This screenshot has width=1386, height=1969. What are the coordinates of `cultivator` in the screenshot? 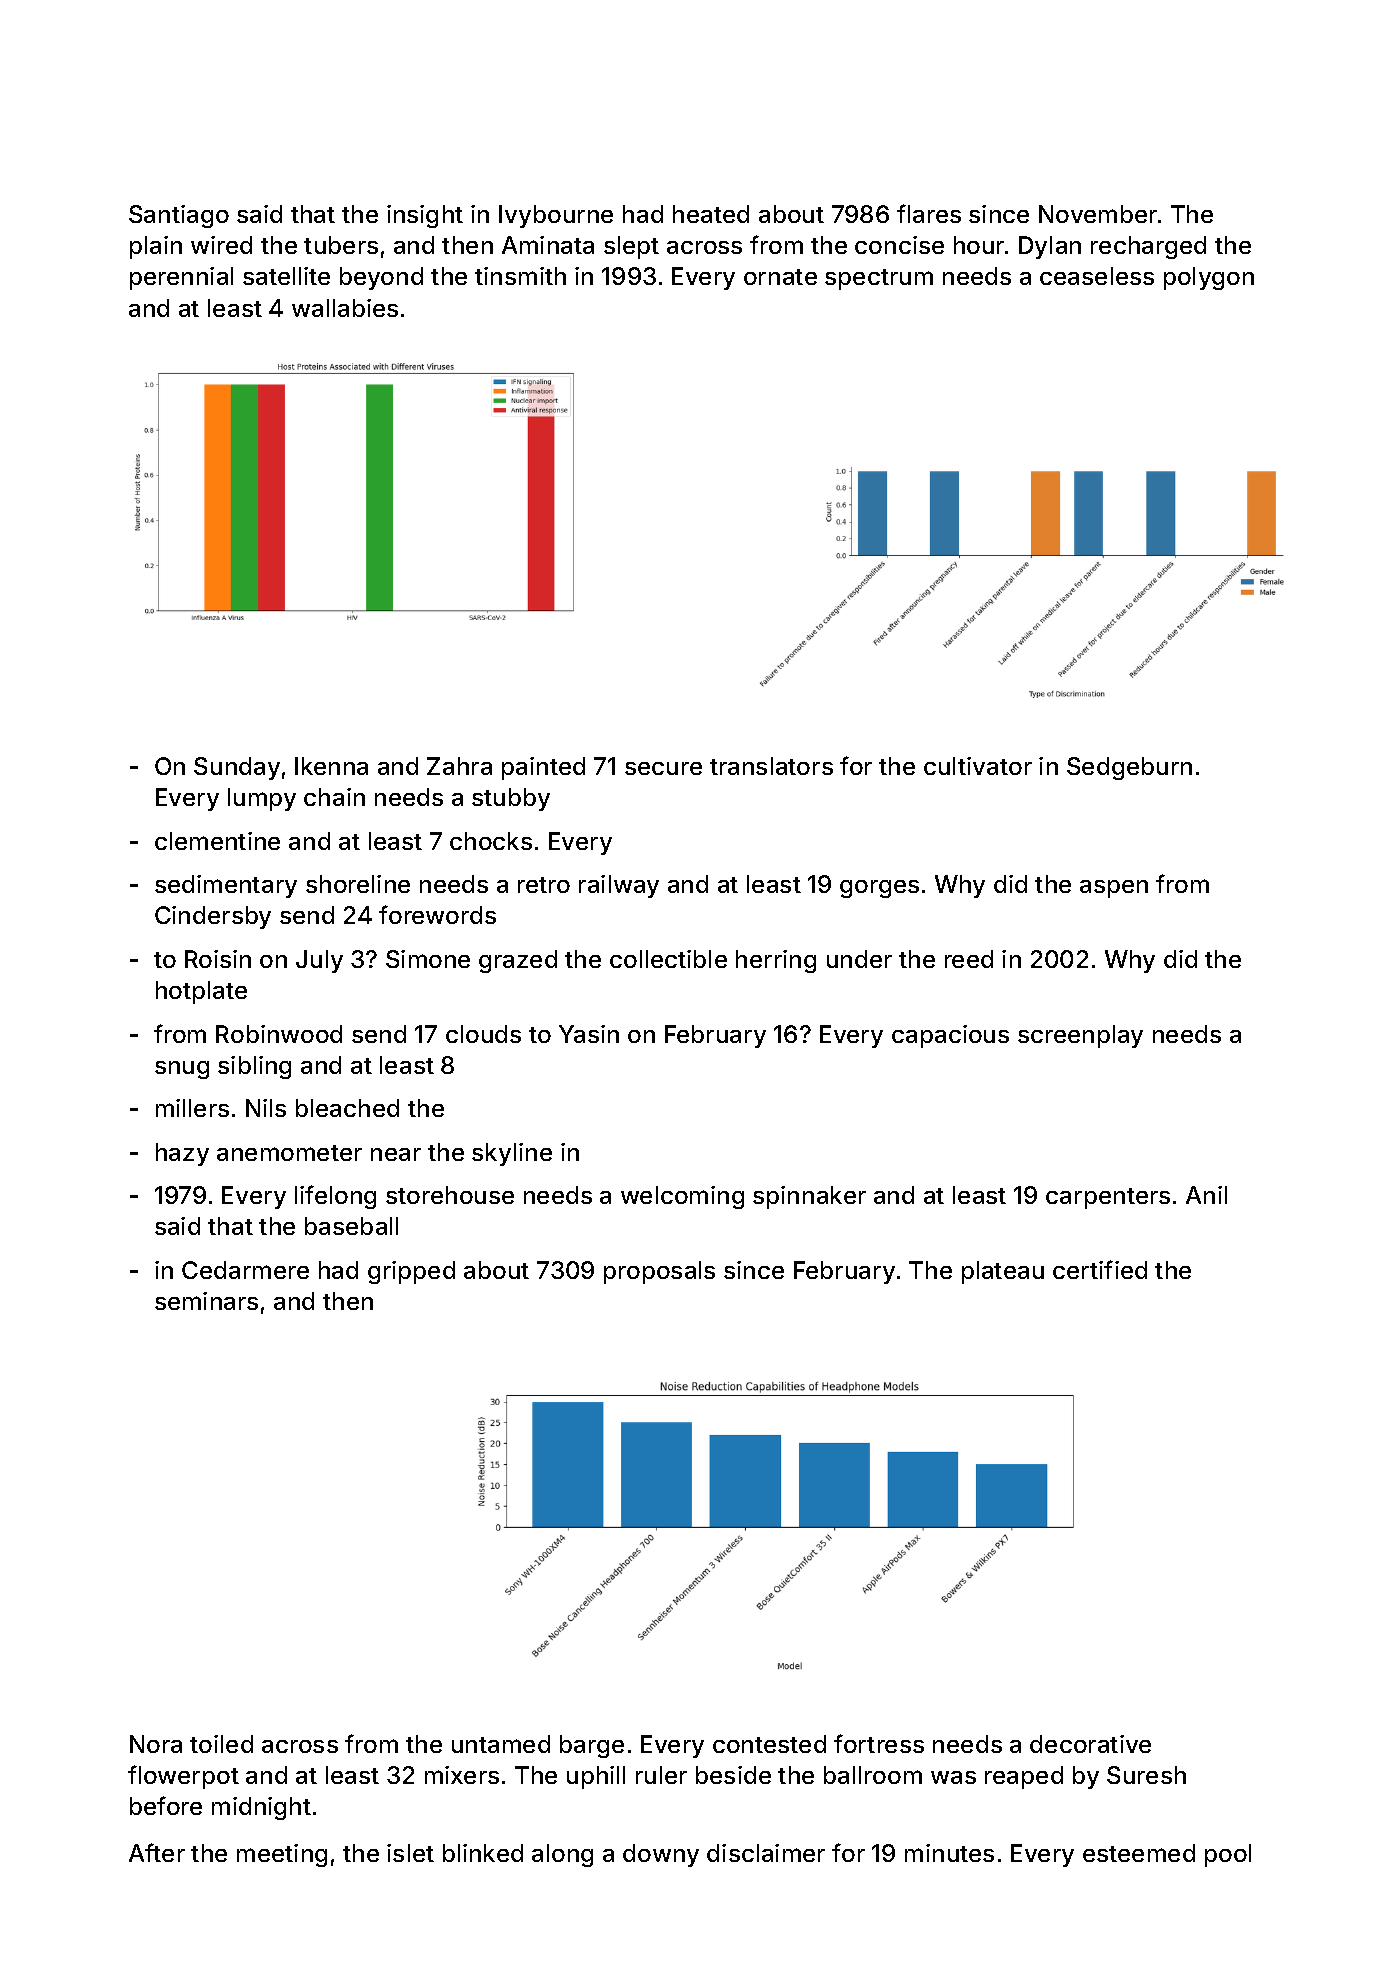 It's located at (978, 766).
